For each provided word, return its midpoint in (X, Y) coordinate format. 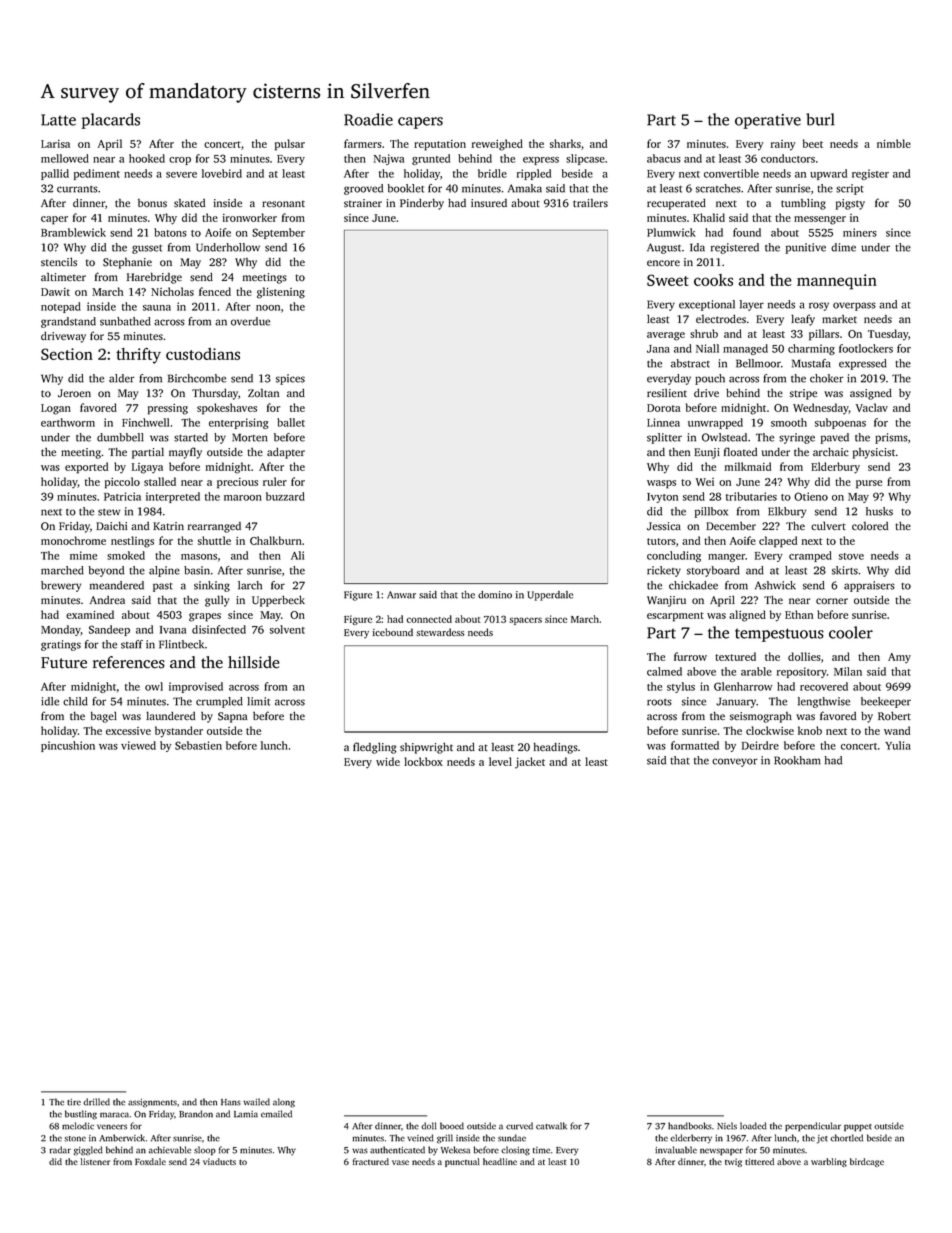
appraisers (869, 586)
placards (110, 121)
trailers (590, 203)
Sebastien (198, 745)
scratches (718, 188)
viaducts (219, 1161)
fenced (215, 291)
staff (132, 644)
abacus (664, 158)
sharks (565, 143)
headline (500, 1161)
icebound (393, 632)
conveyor (735, 762)
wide (388, 761)
